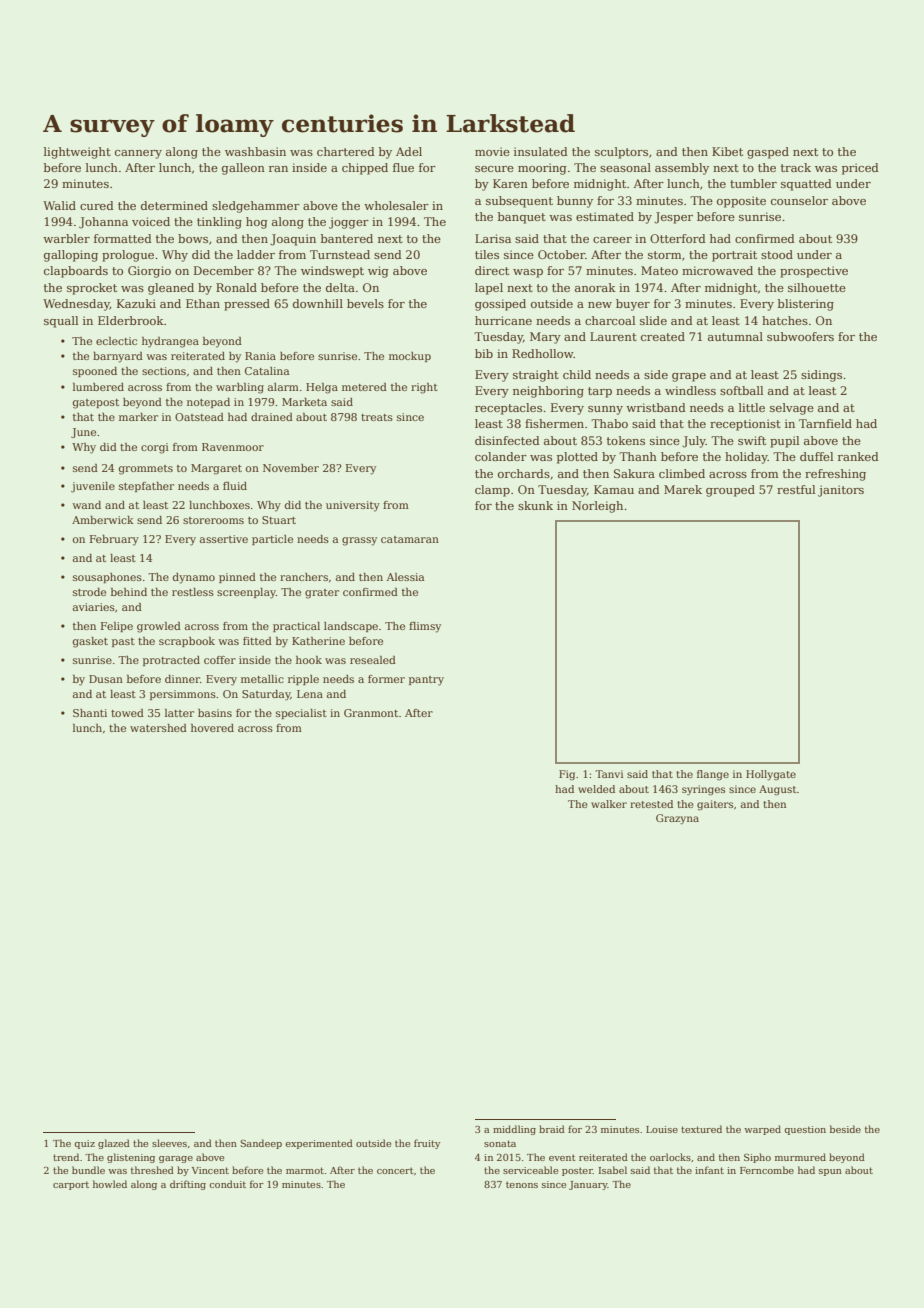 This screenshot has height=1308, width=924. What do you see at coordinates (212, 728) in the screenshot?
I see `hovered` at bounding box center [212, 728].
